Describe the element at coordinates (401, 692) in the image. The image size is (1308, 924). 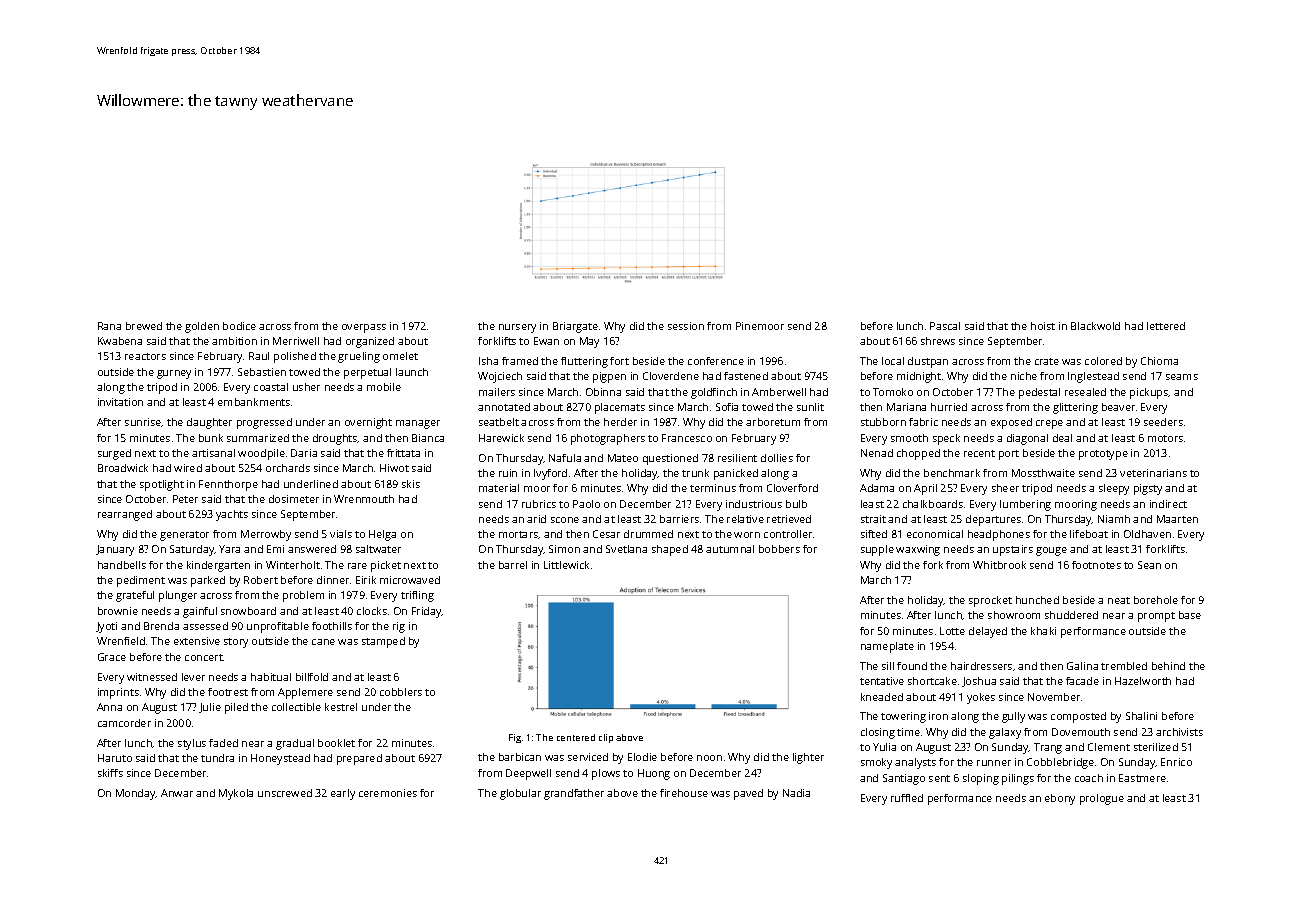
I see `cobblers` at that location.
